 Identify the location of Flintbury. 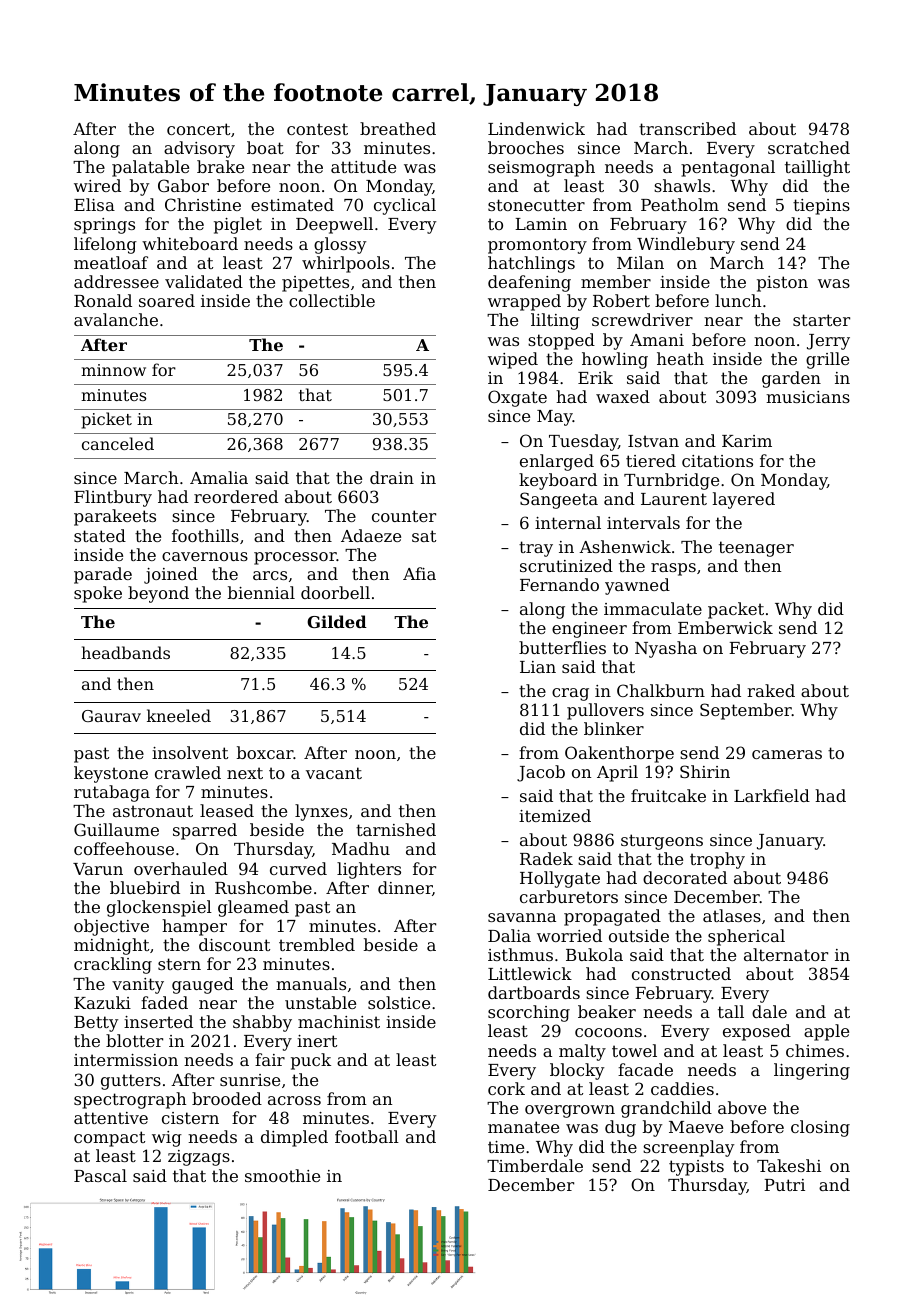
(113, 498).
